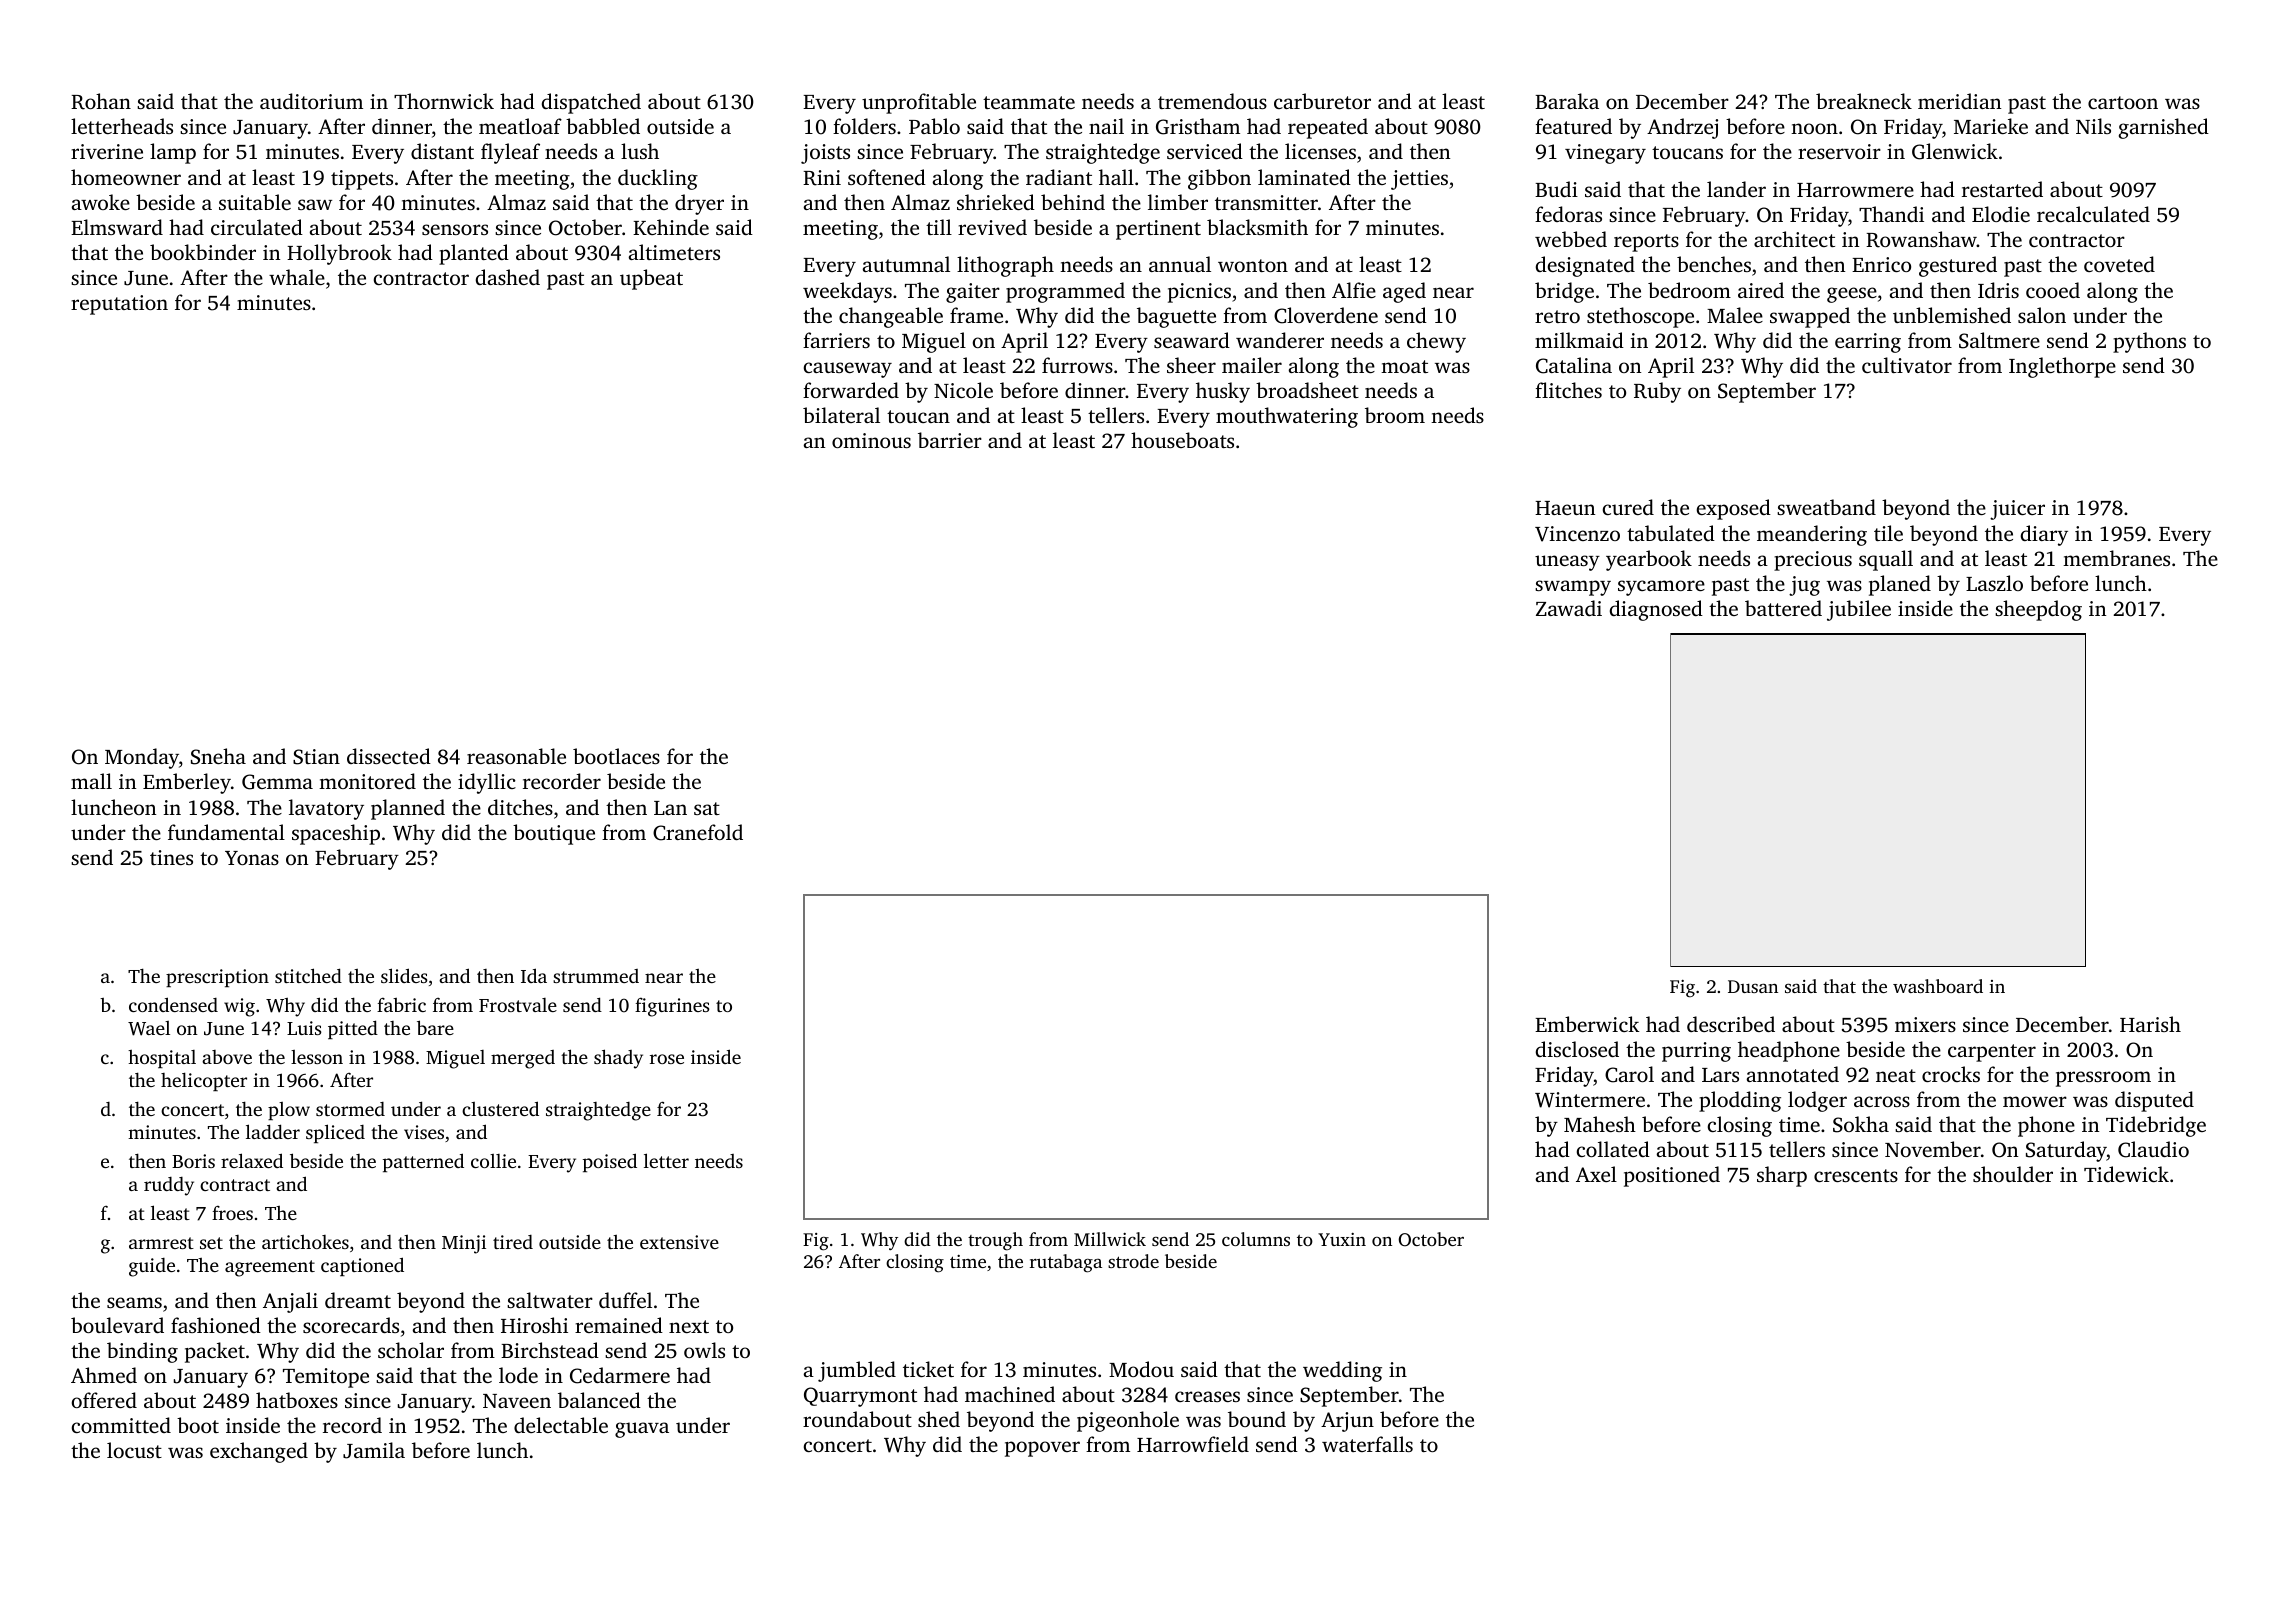 Image resolution: width=2292 pixels, height=1620 pixels. Describe the element at coordinates (1852, 295) in the image. I see `geese` at that location.
